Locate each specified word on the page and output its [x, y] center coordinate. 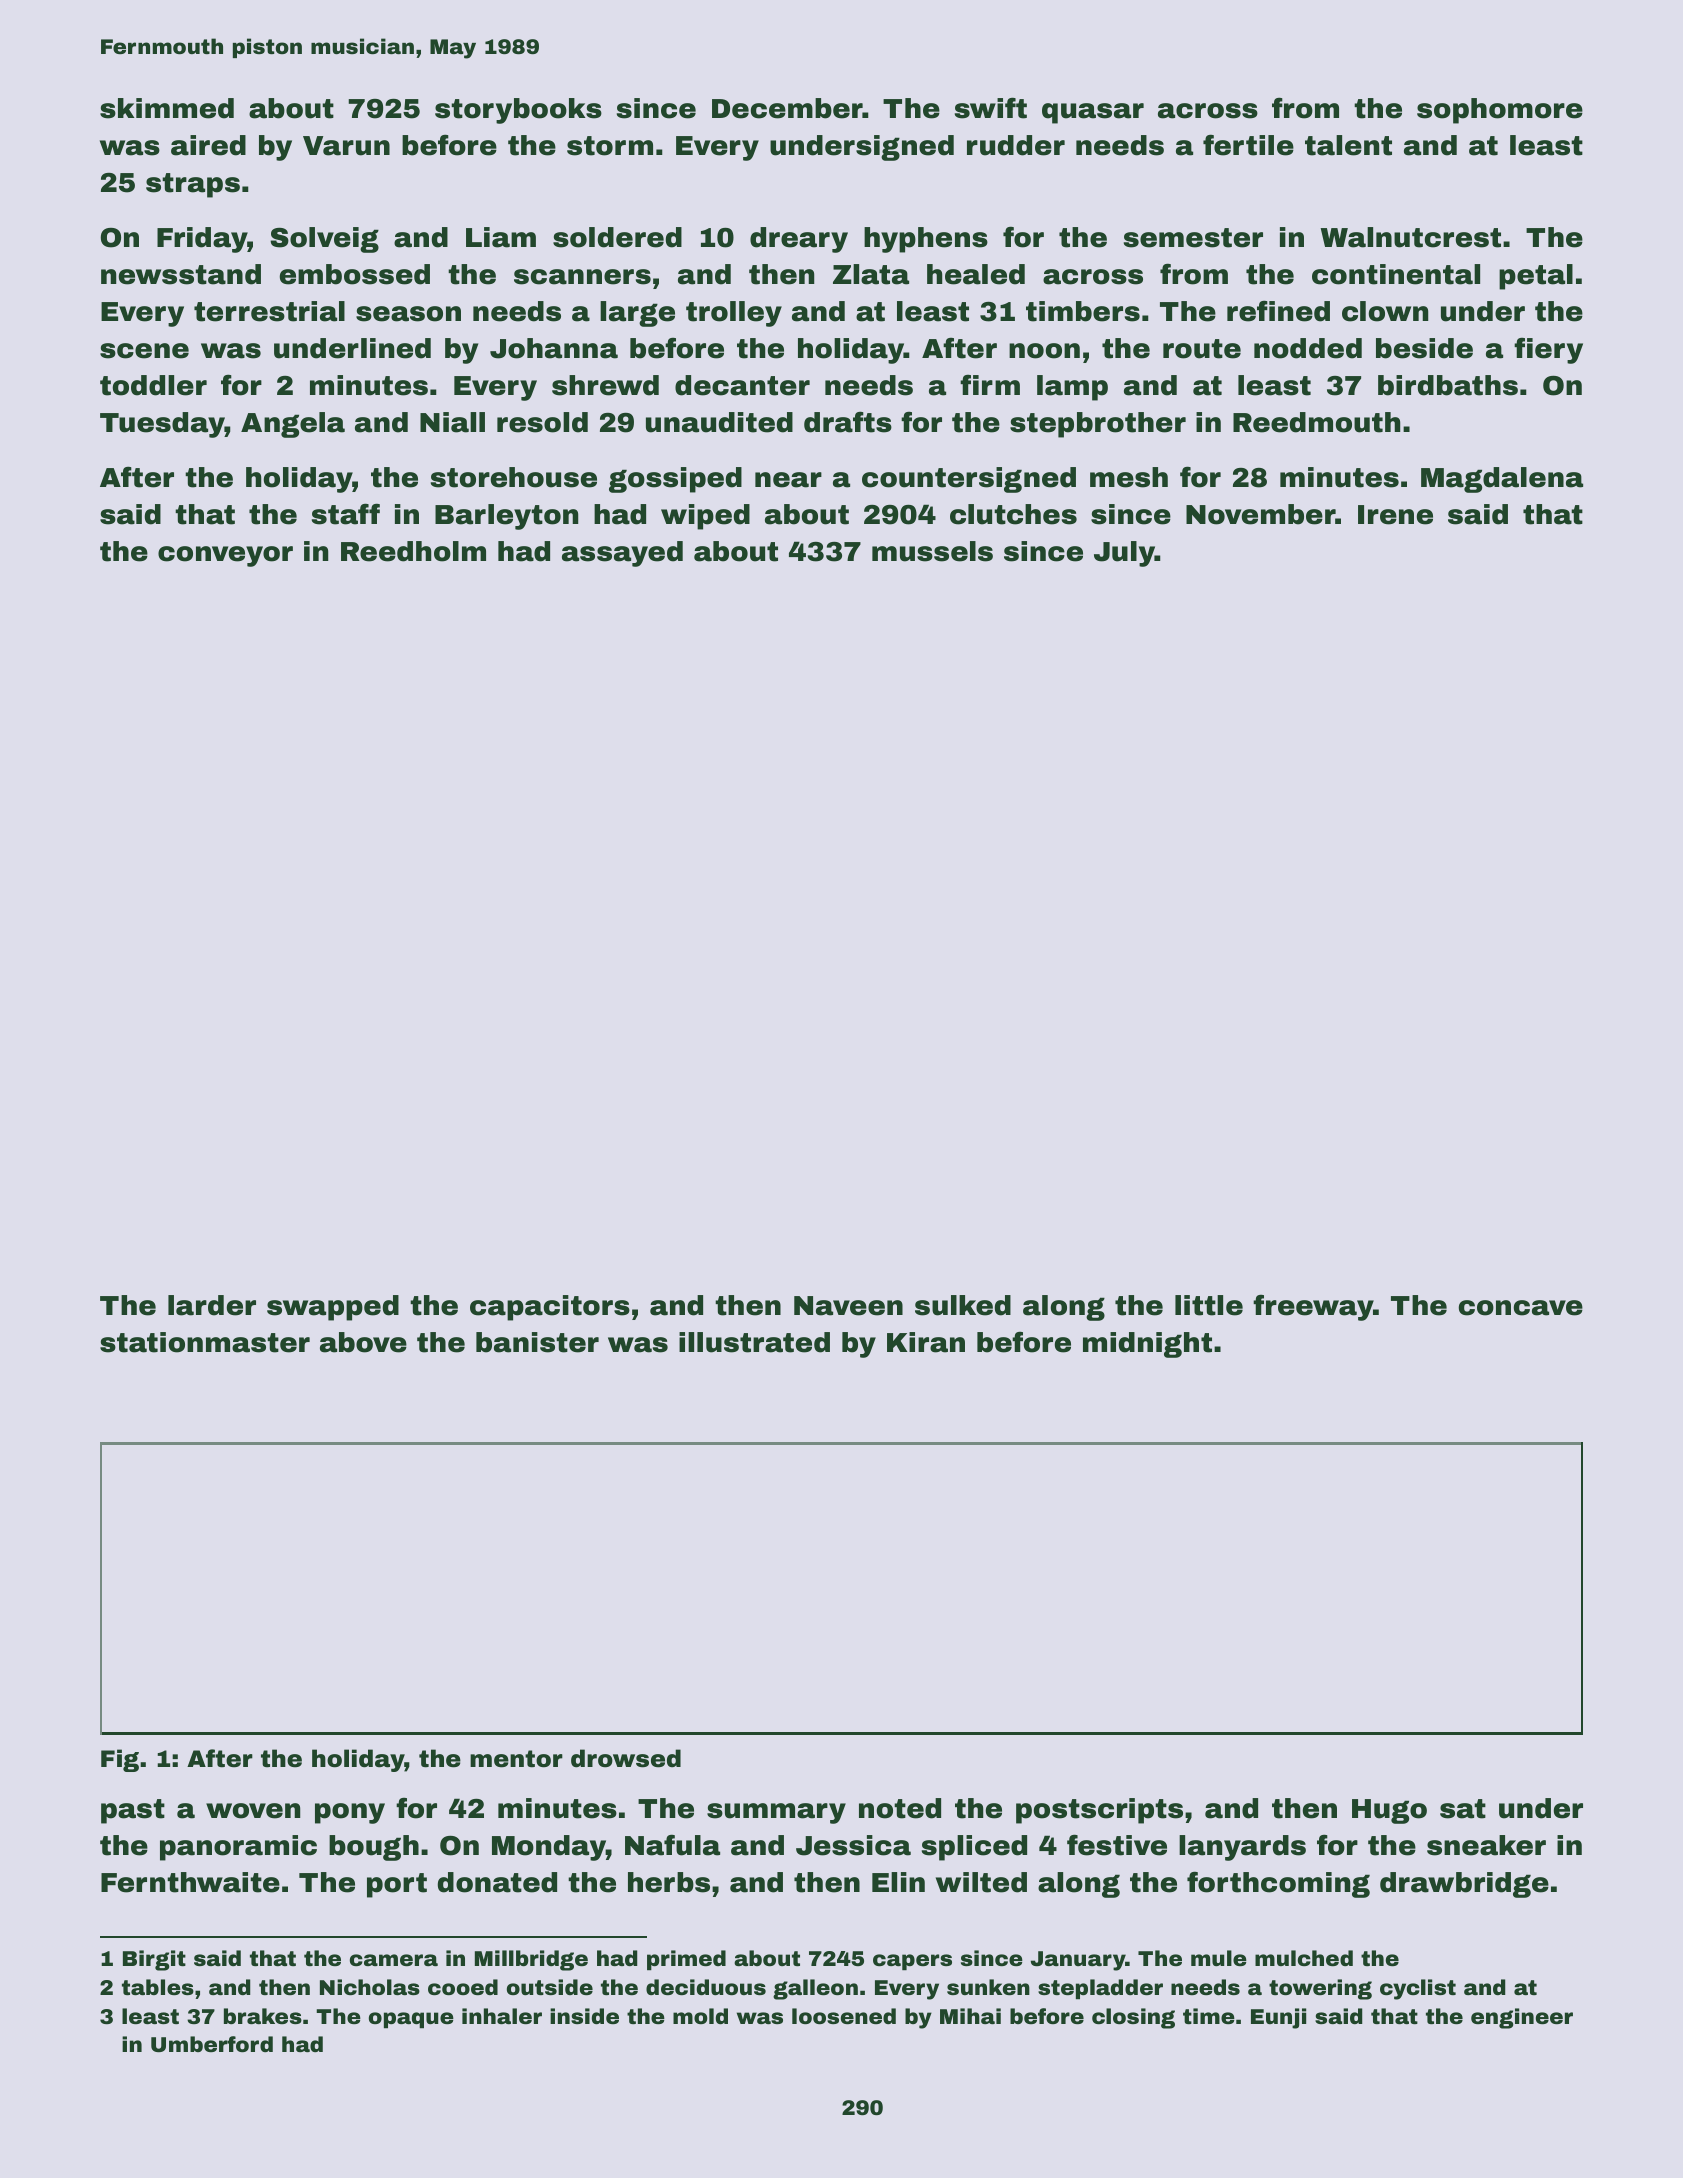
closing [1133, 2018]
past [133, 1811]
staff [346, 514]
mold [700, 2016]
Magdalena [1502, 480]
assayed [622, 554]
